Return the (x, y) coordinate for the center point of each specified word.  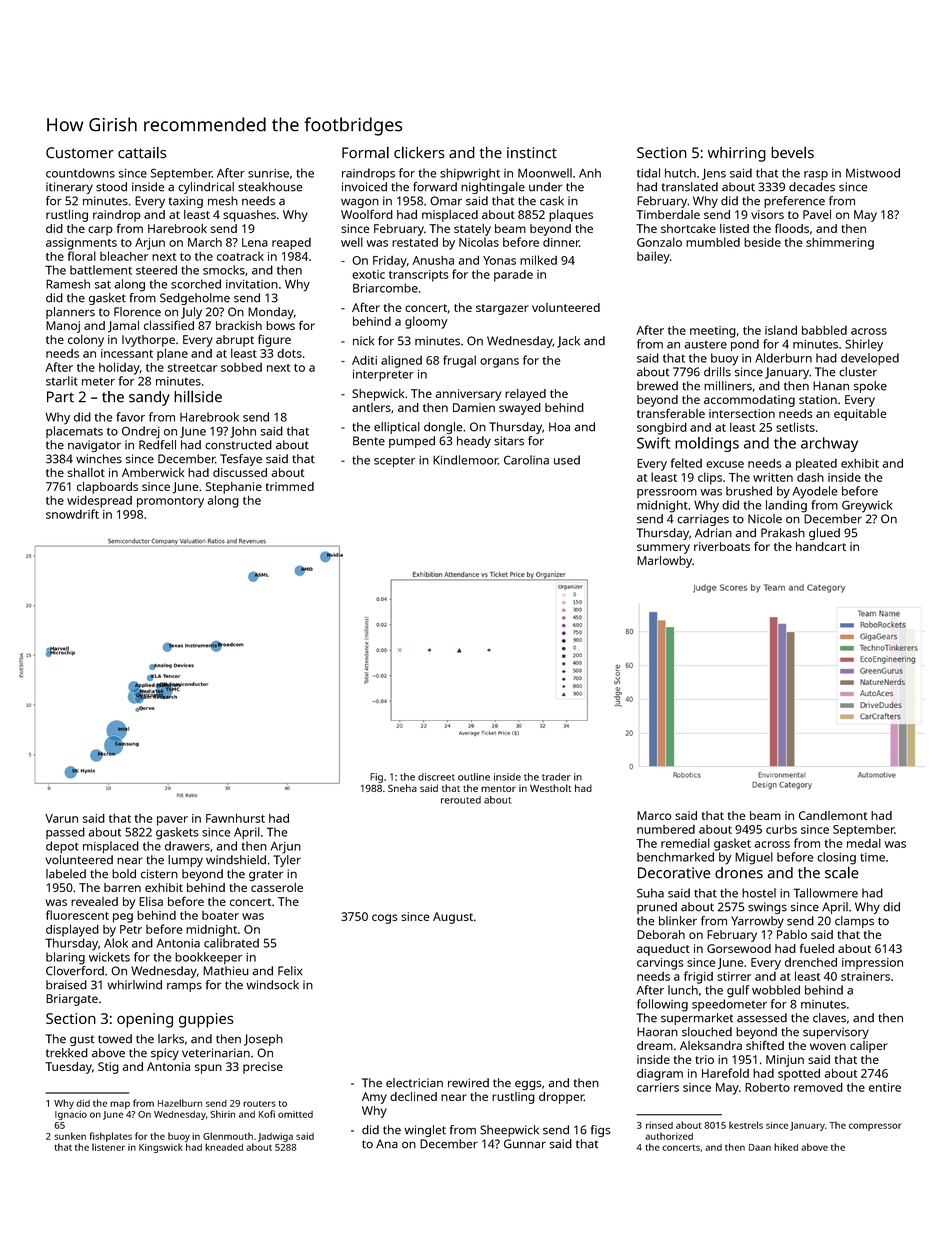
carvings (660, 964)
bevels (792, 152)
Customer (80, 153)
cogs (385, 919)
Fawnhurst (235, 818)
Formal (365, 152)
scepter (394, 461)
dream (655, 1045)
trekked (67, 1053)
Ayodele (815, 492)
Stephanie (234, 488)
